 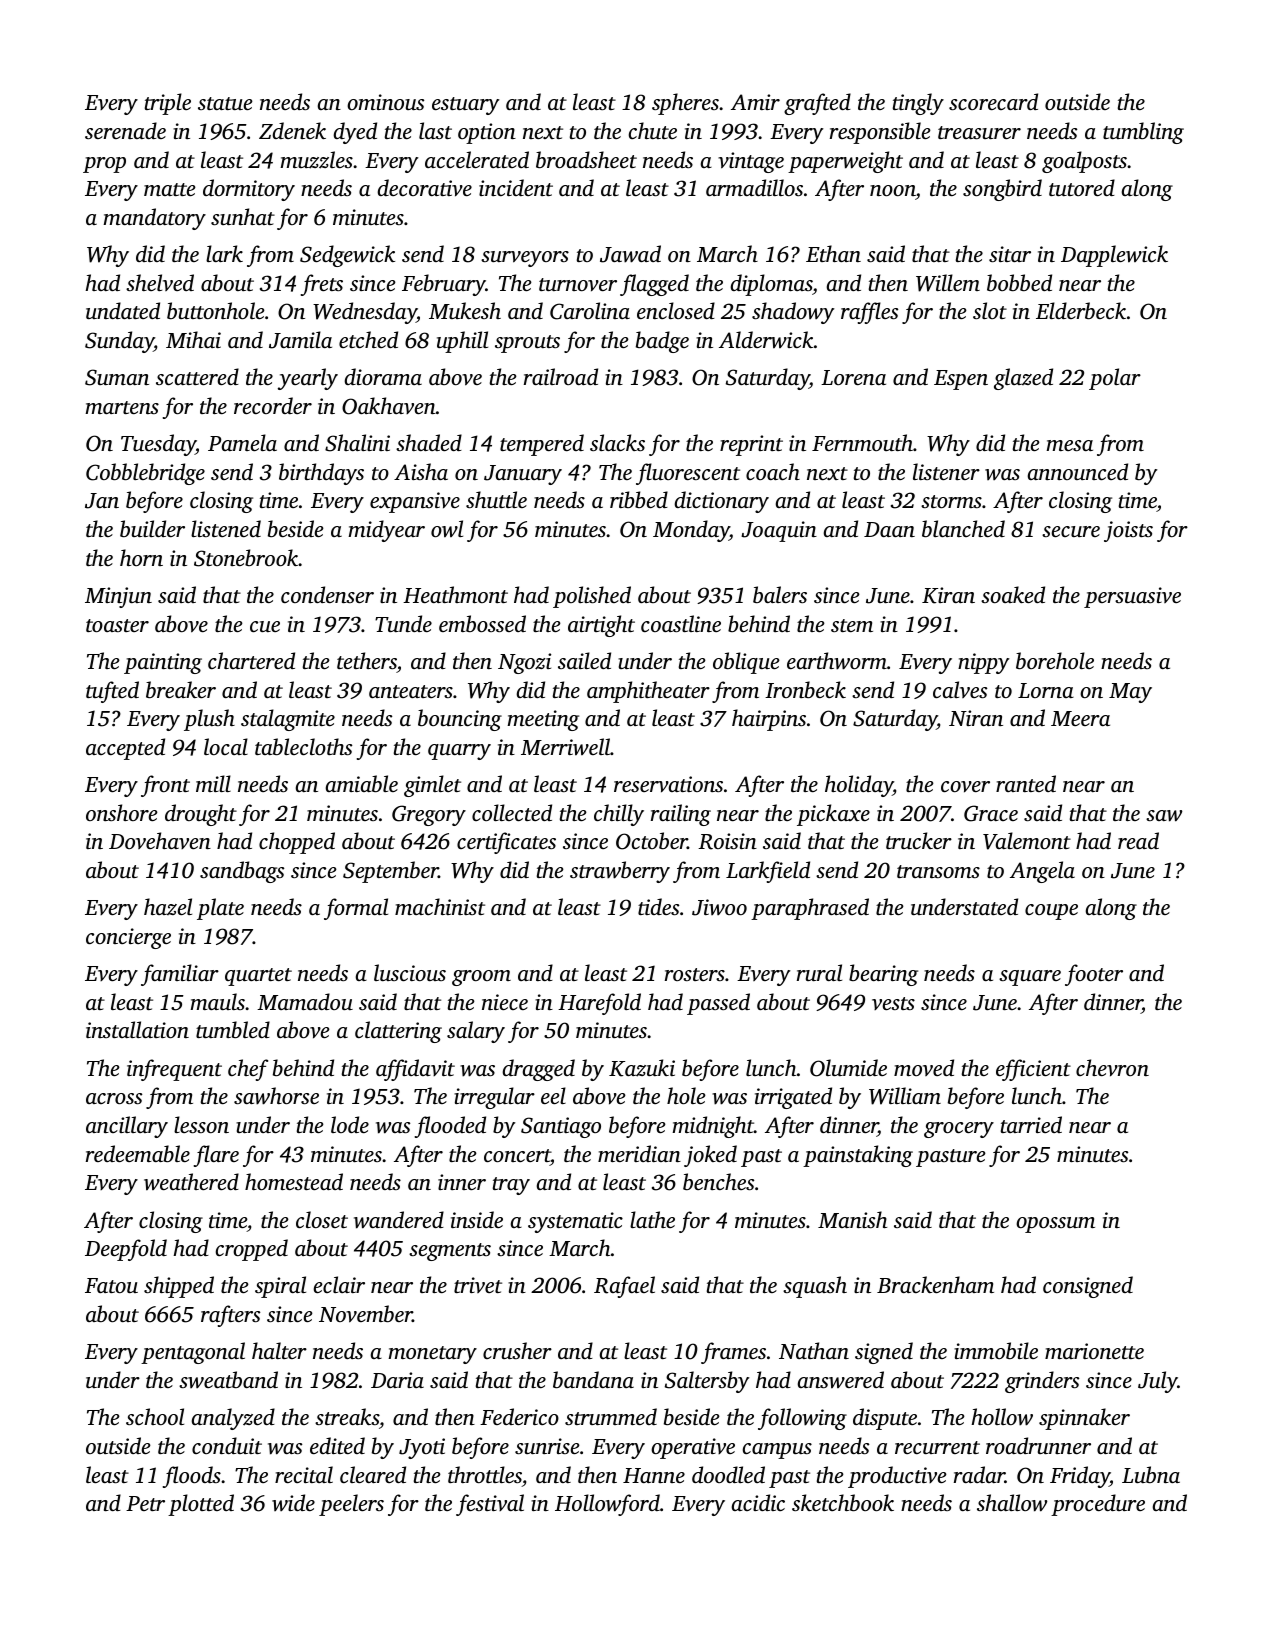 I want to click on October, so click(x=652, y=841).
